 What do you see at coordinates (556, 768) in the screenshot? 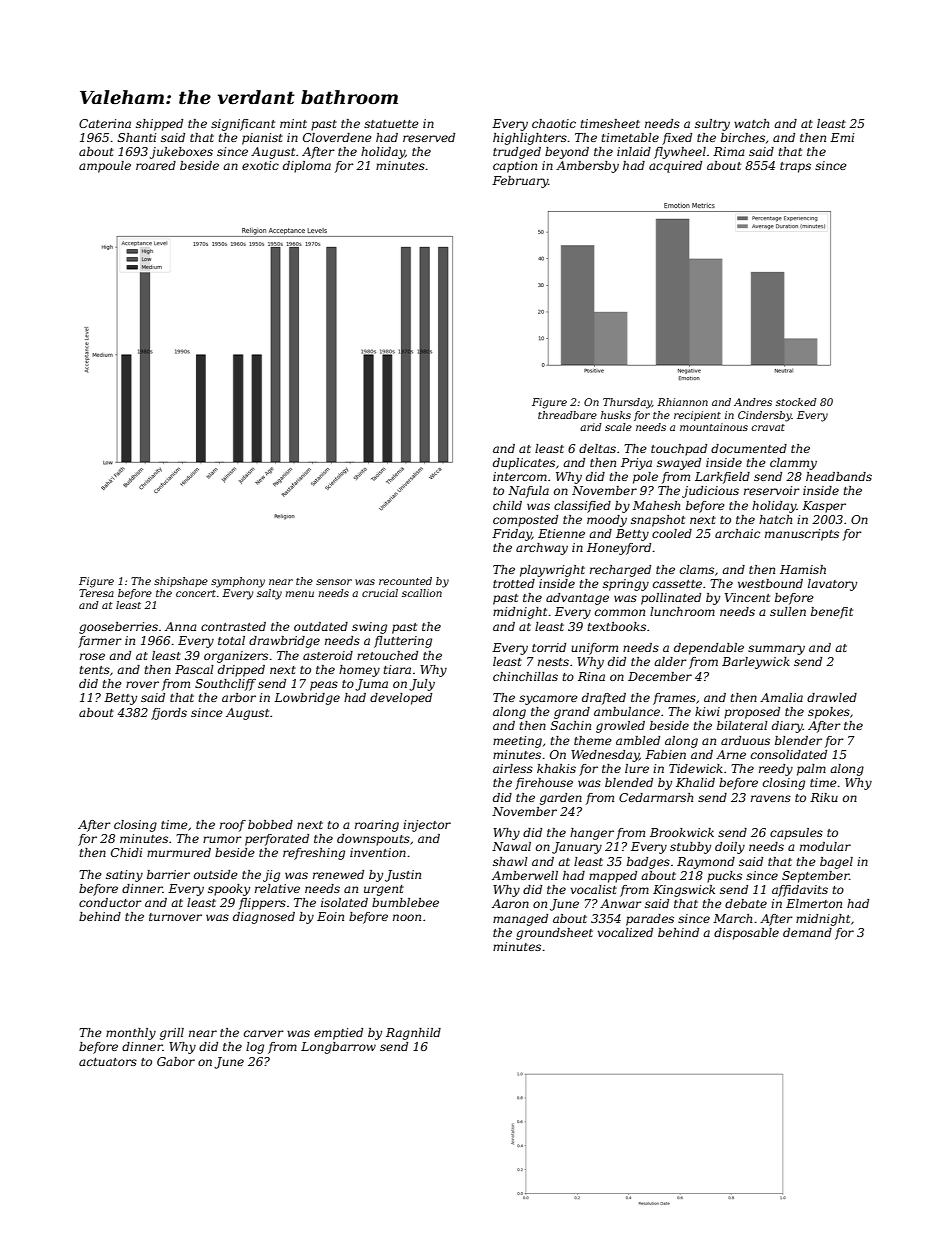
I see `khakis` at bounding box center [556, 768].
